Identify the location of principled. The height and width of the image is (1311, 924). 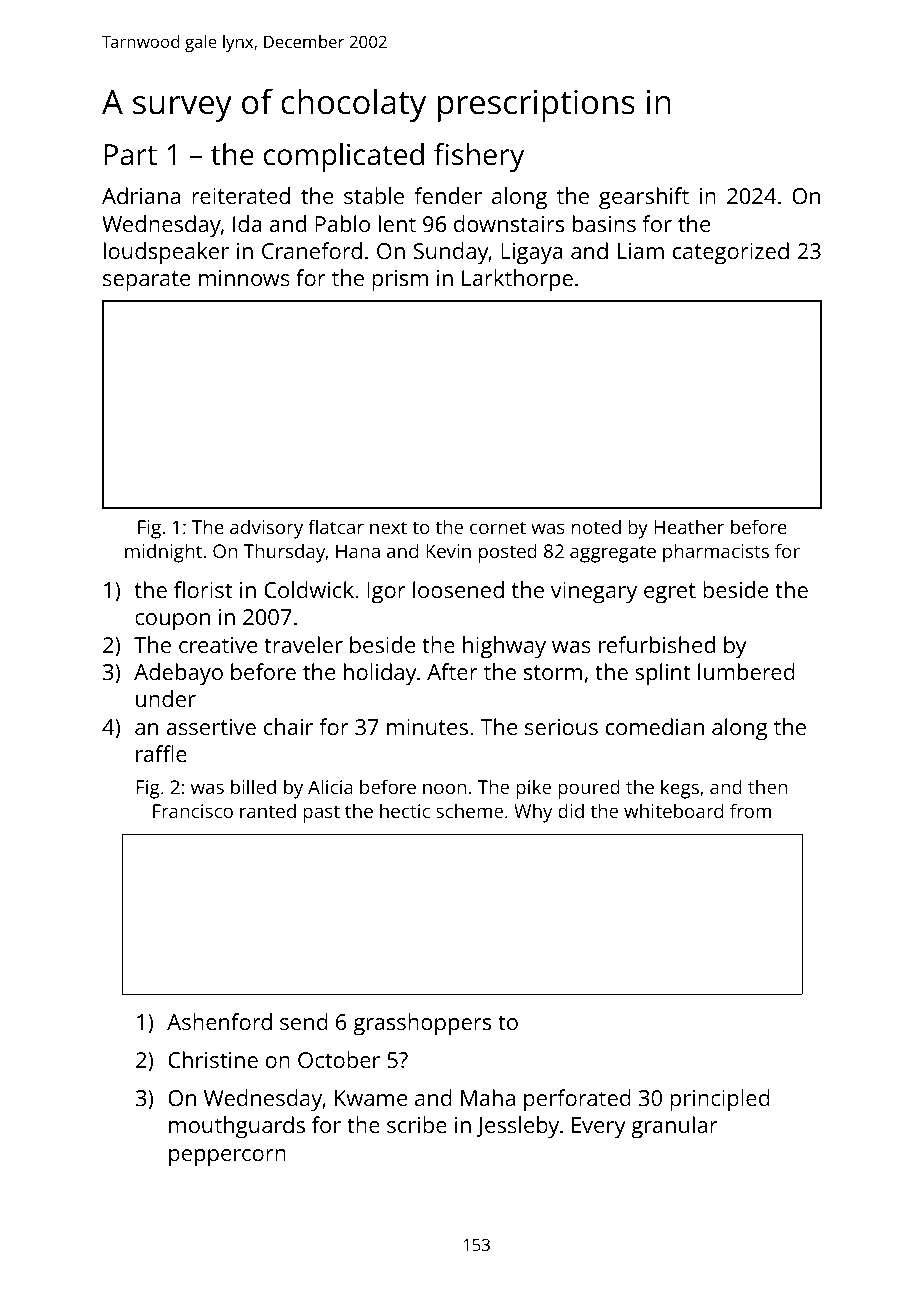
(720, 1100).
